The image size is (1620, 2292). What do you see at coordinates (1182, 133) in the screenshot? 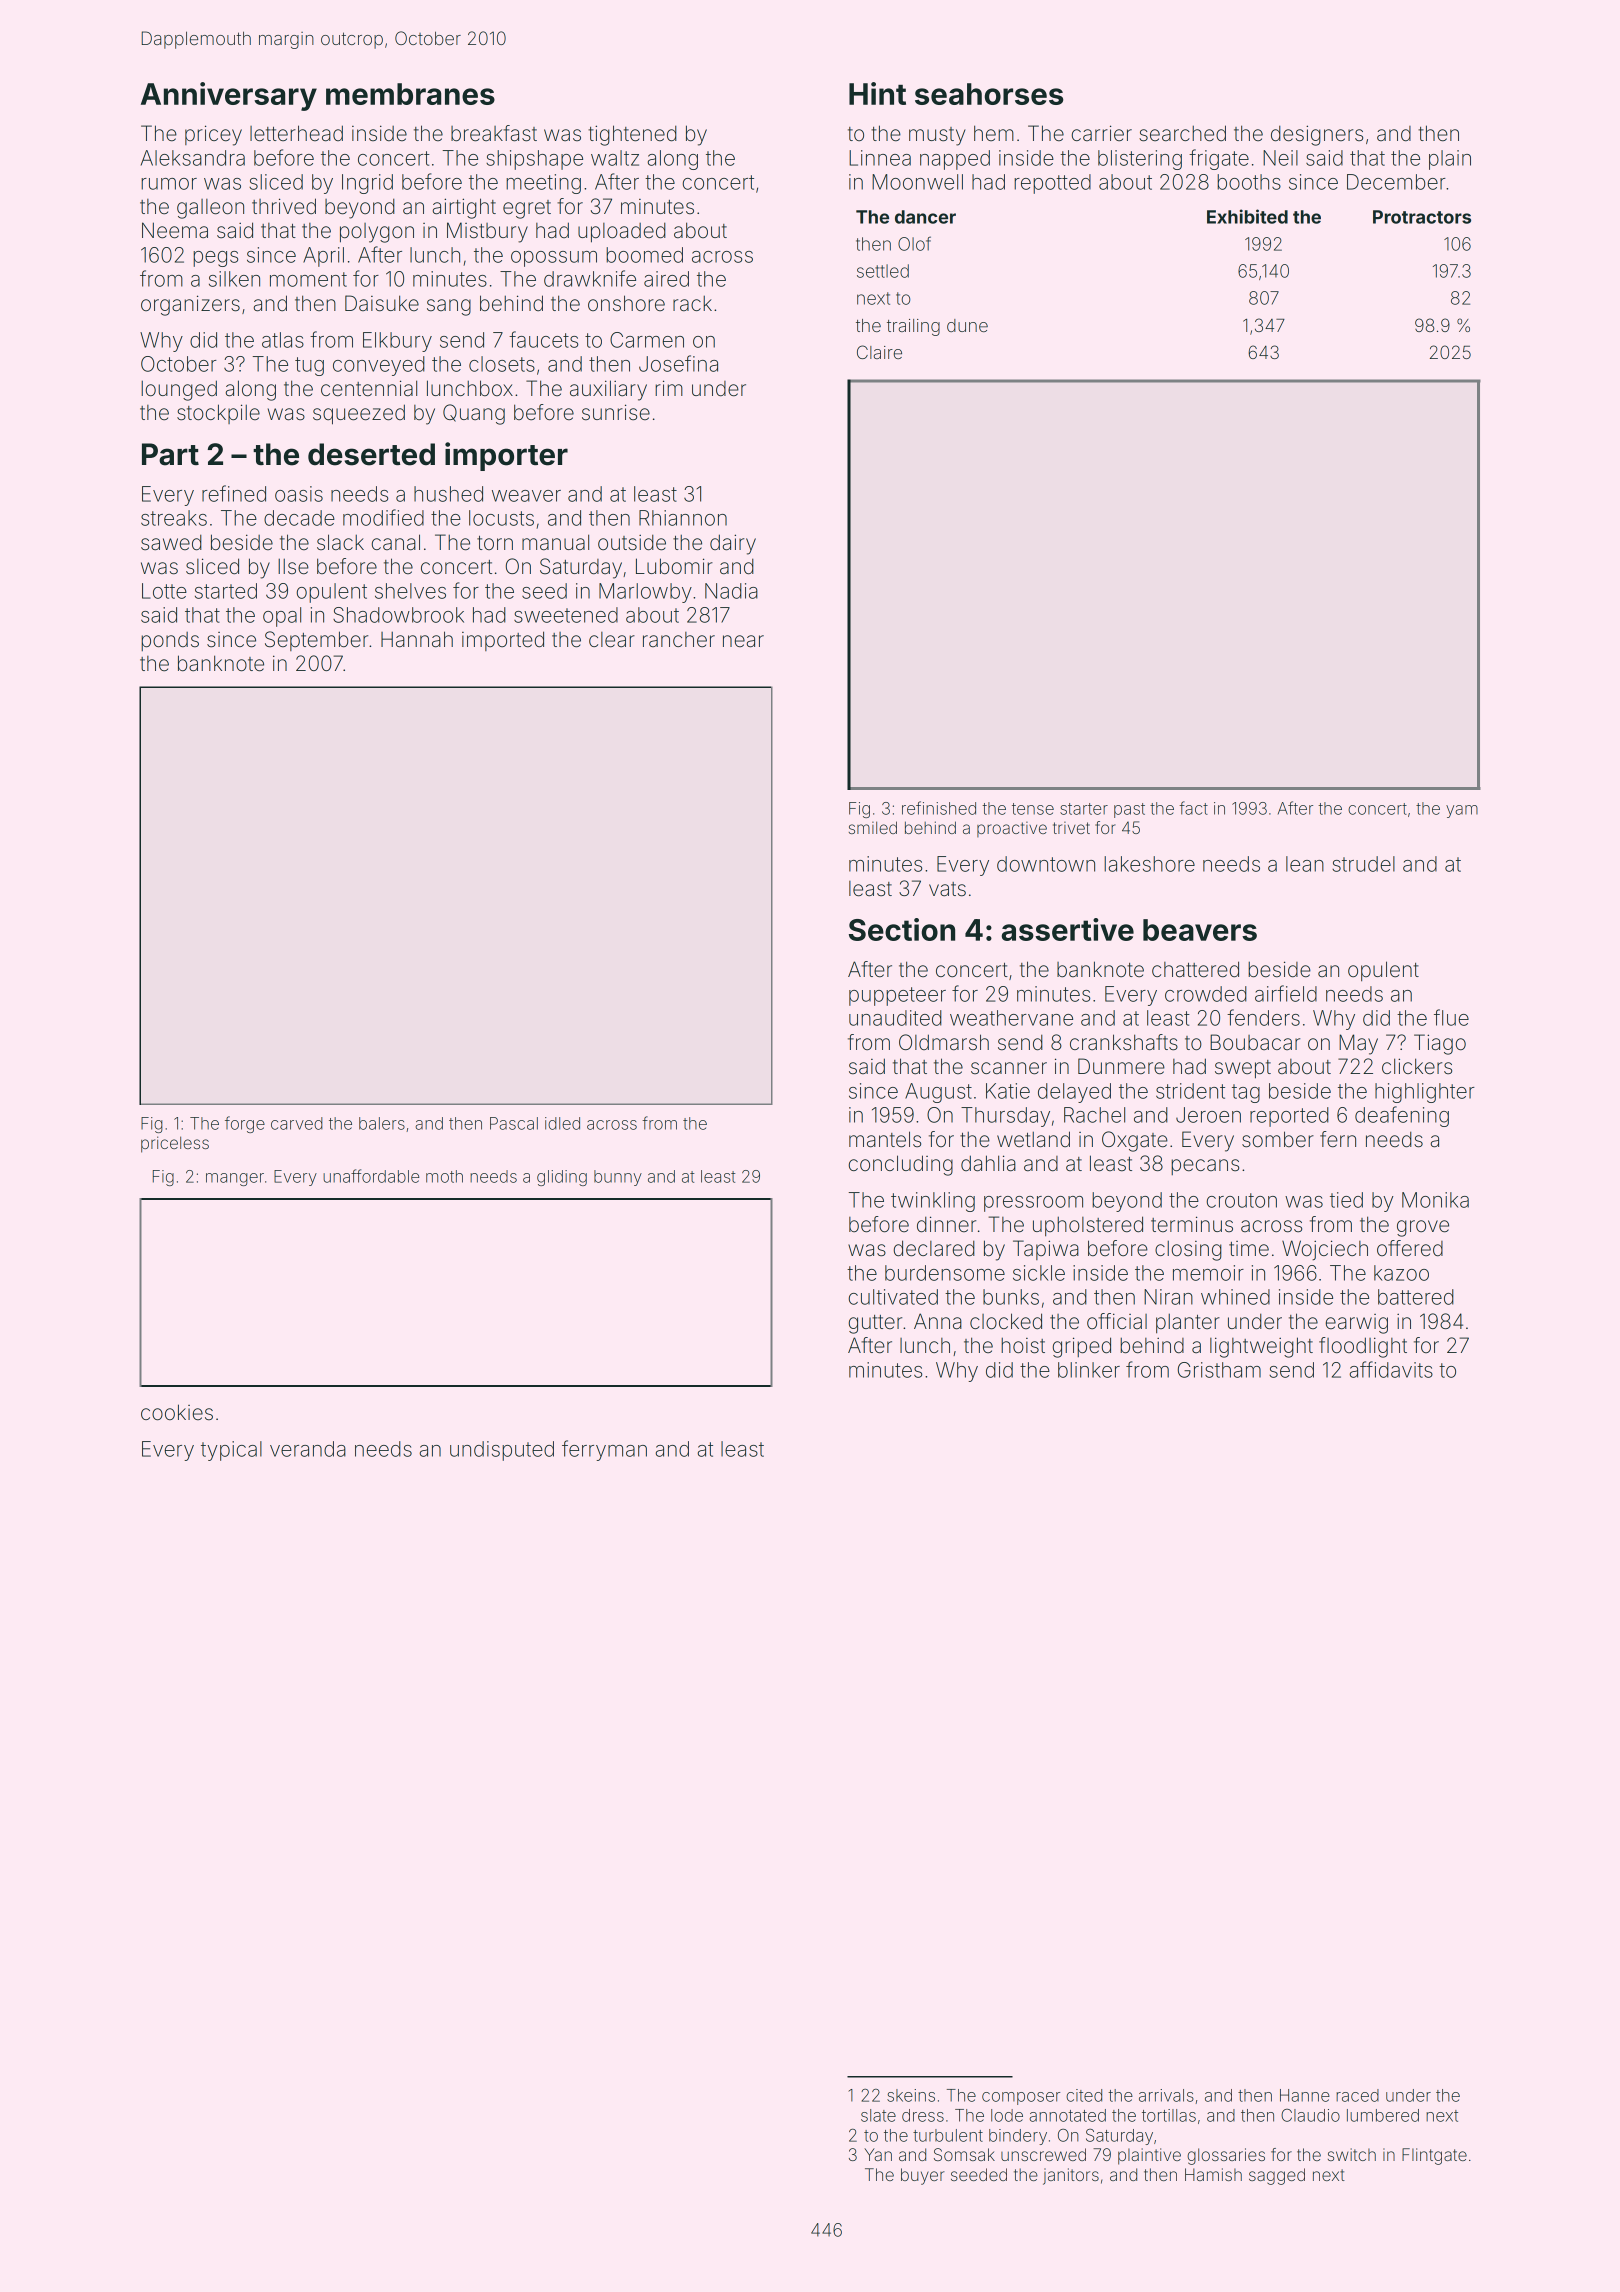
I see `searched` at bounding box center [1182, 133].
